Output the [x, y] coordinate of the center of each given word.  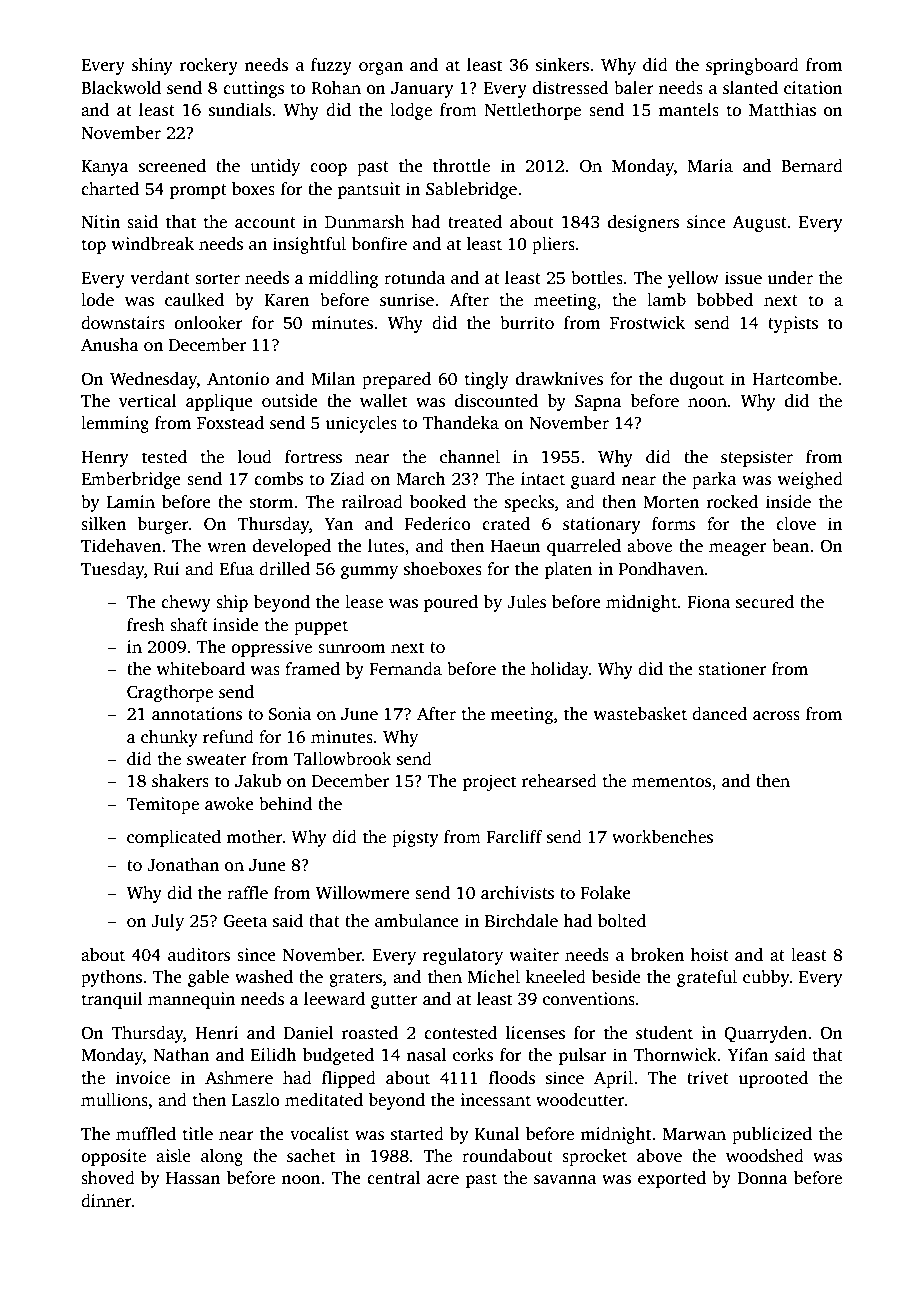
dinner [106, 1201]
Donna [762, 1178]
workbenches [662, 837]
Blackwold [121, 88]
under [790, 278]
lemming [115, 424]
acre [443, 1180]
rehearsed [559, 781]
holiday [560, 670]
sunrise [407, 300]
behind [285, 804]
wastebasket [640, 714]
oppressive [271, 648]
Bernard [812, 166]
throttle [461, 166]
